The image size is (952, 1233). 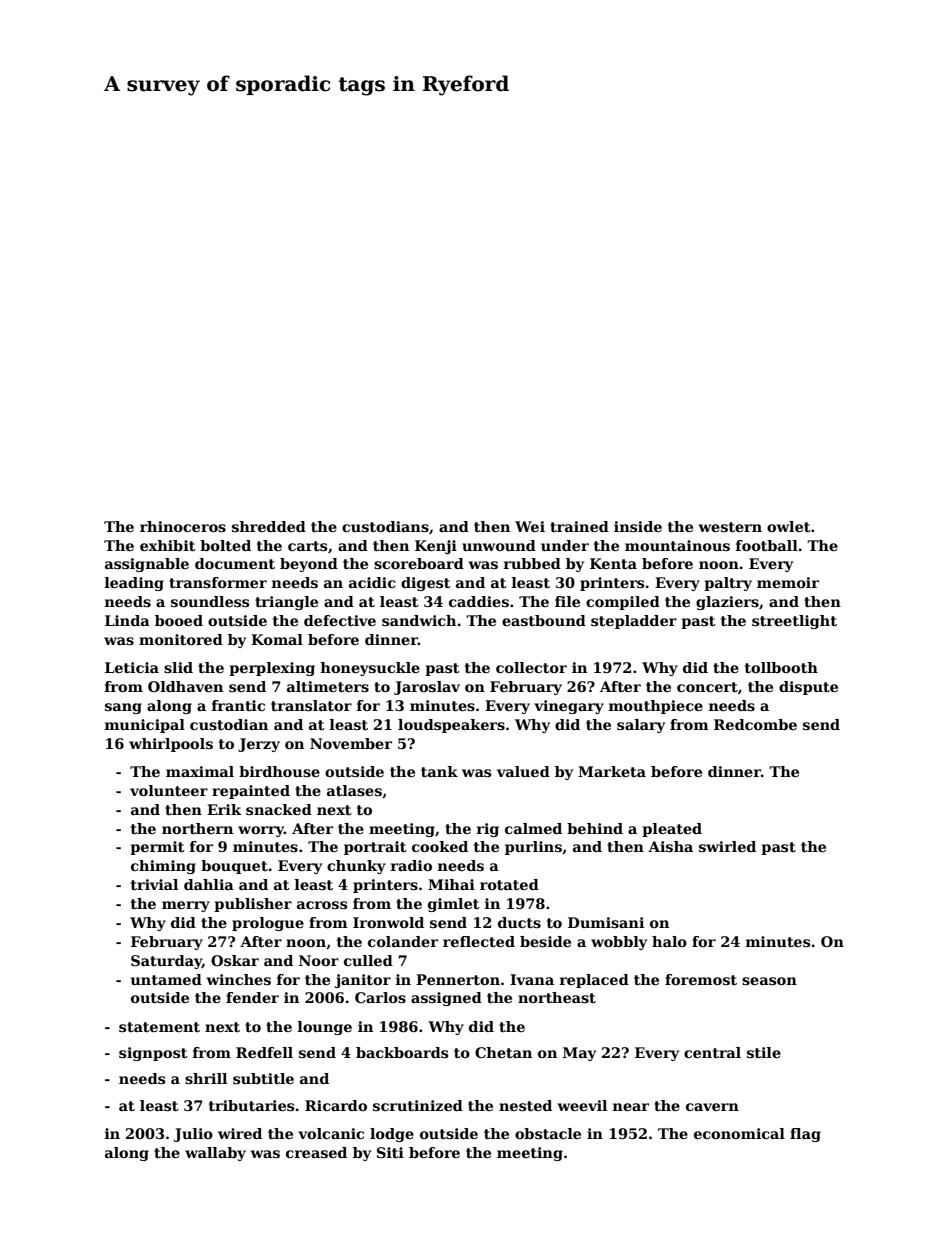 I want to click on shredded, so click(x=269, y=526).
